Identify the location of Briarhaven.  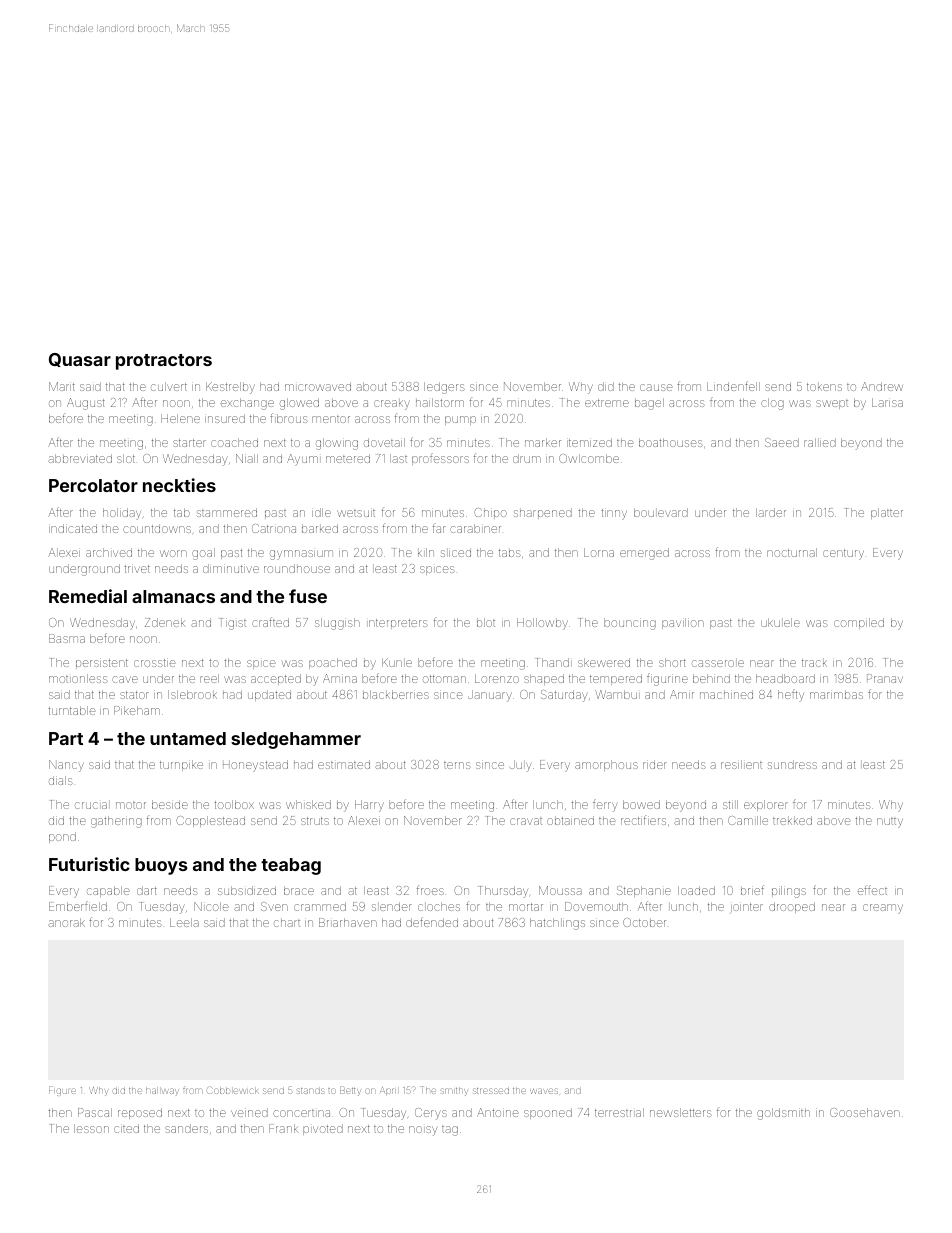
(348, 922).
